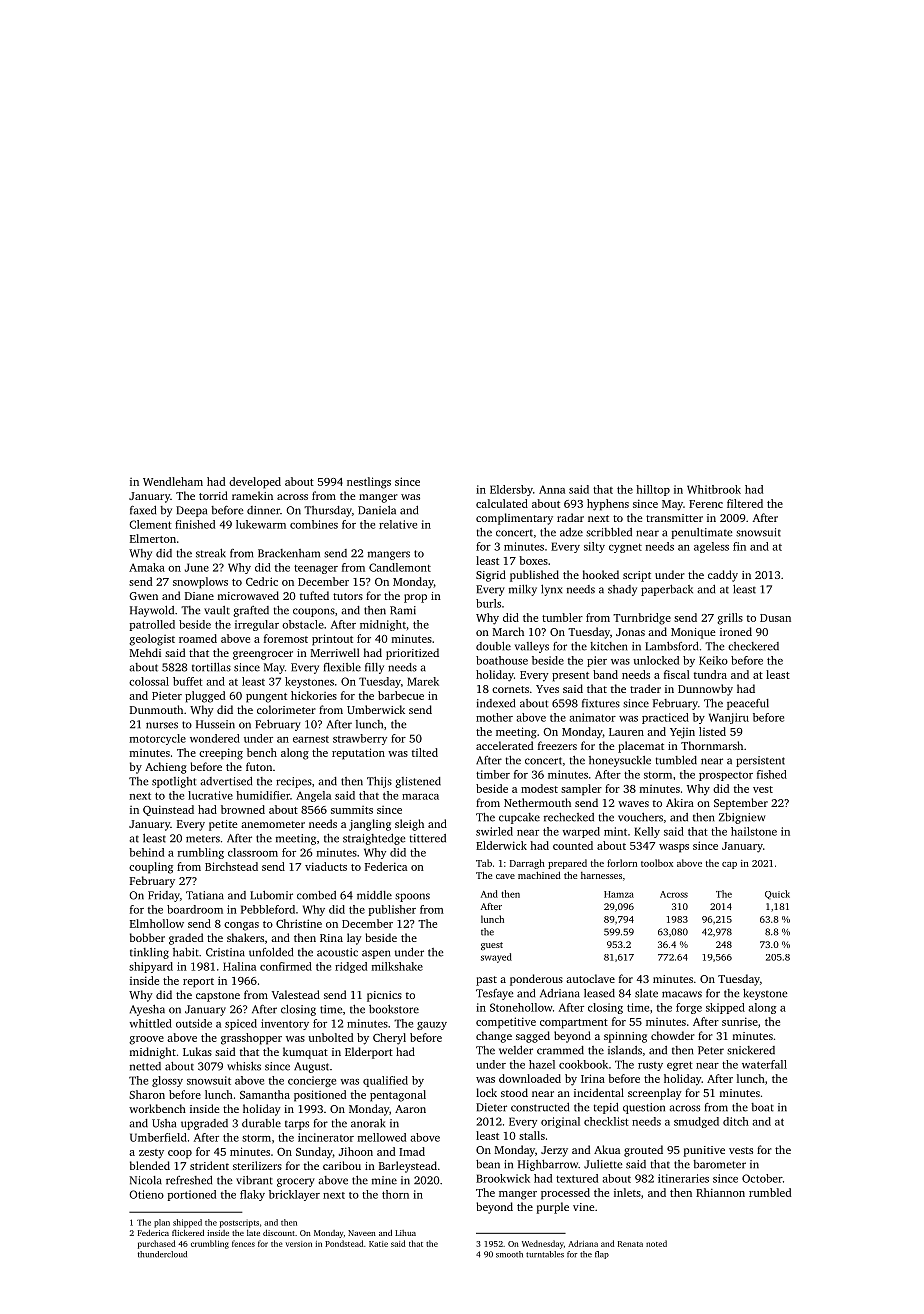 Image resolution: width=924 pixels, height=1314 pixels. I want to click on filly, so click(374, 668).
